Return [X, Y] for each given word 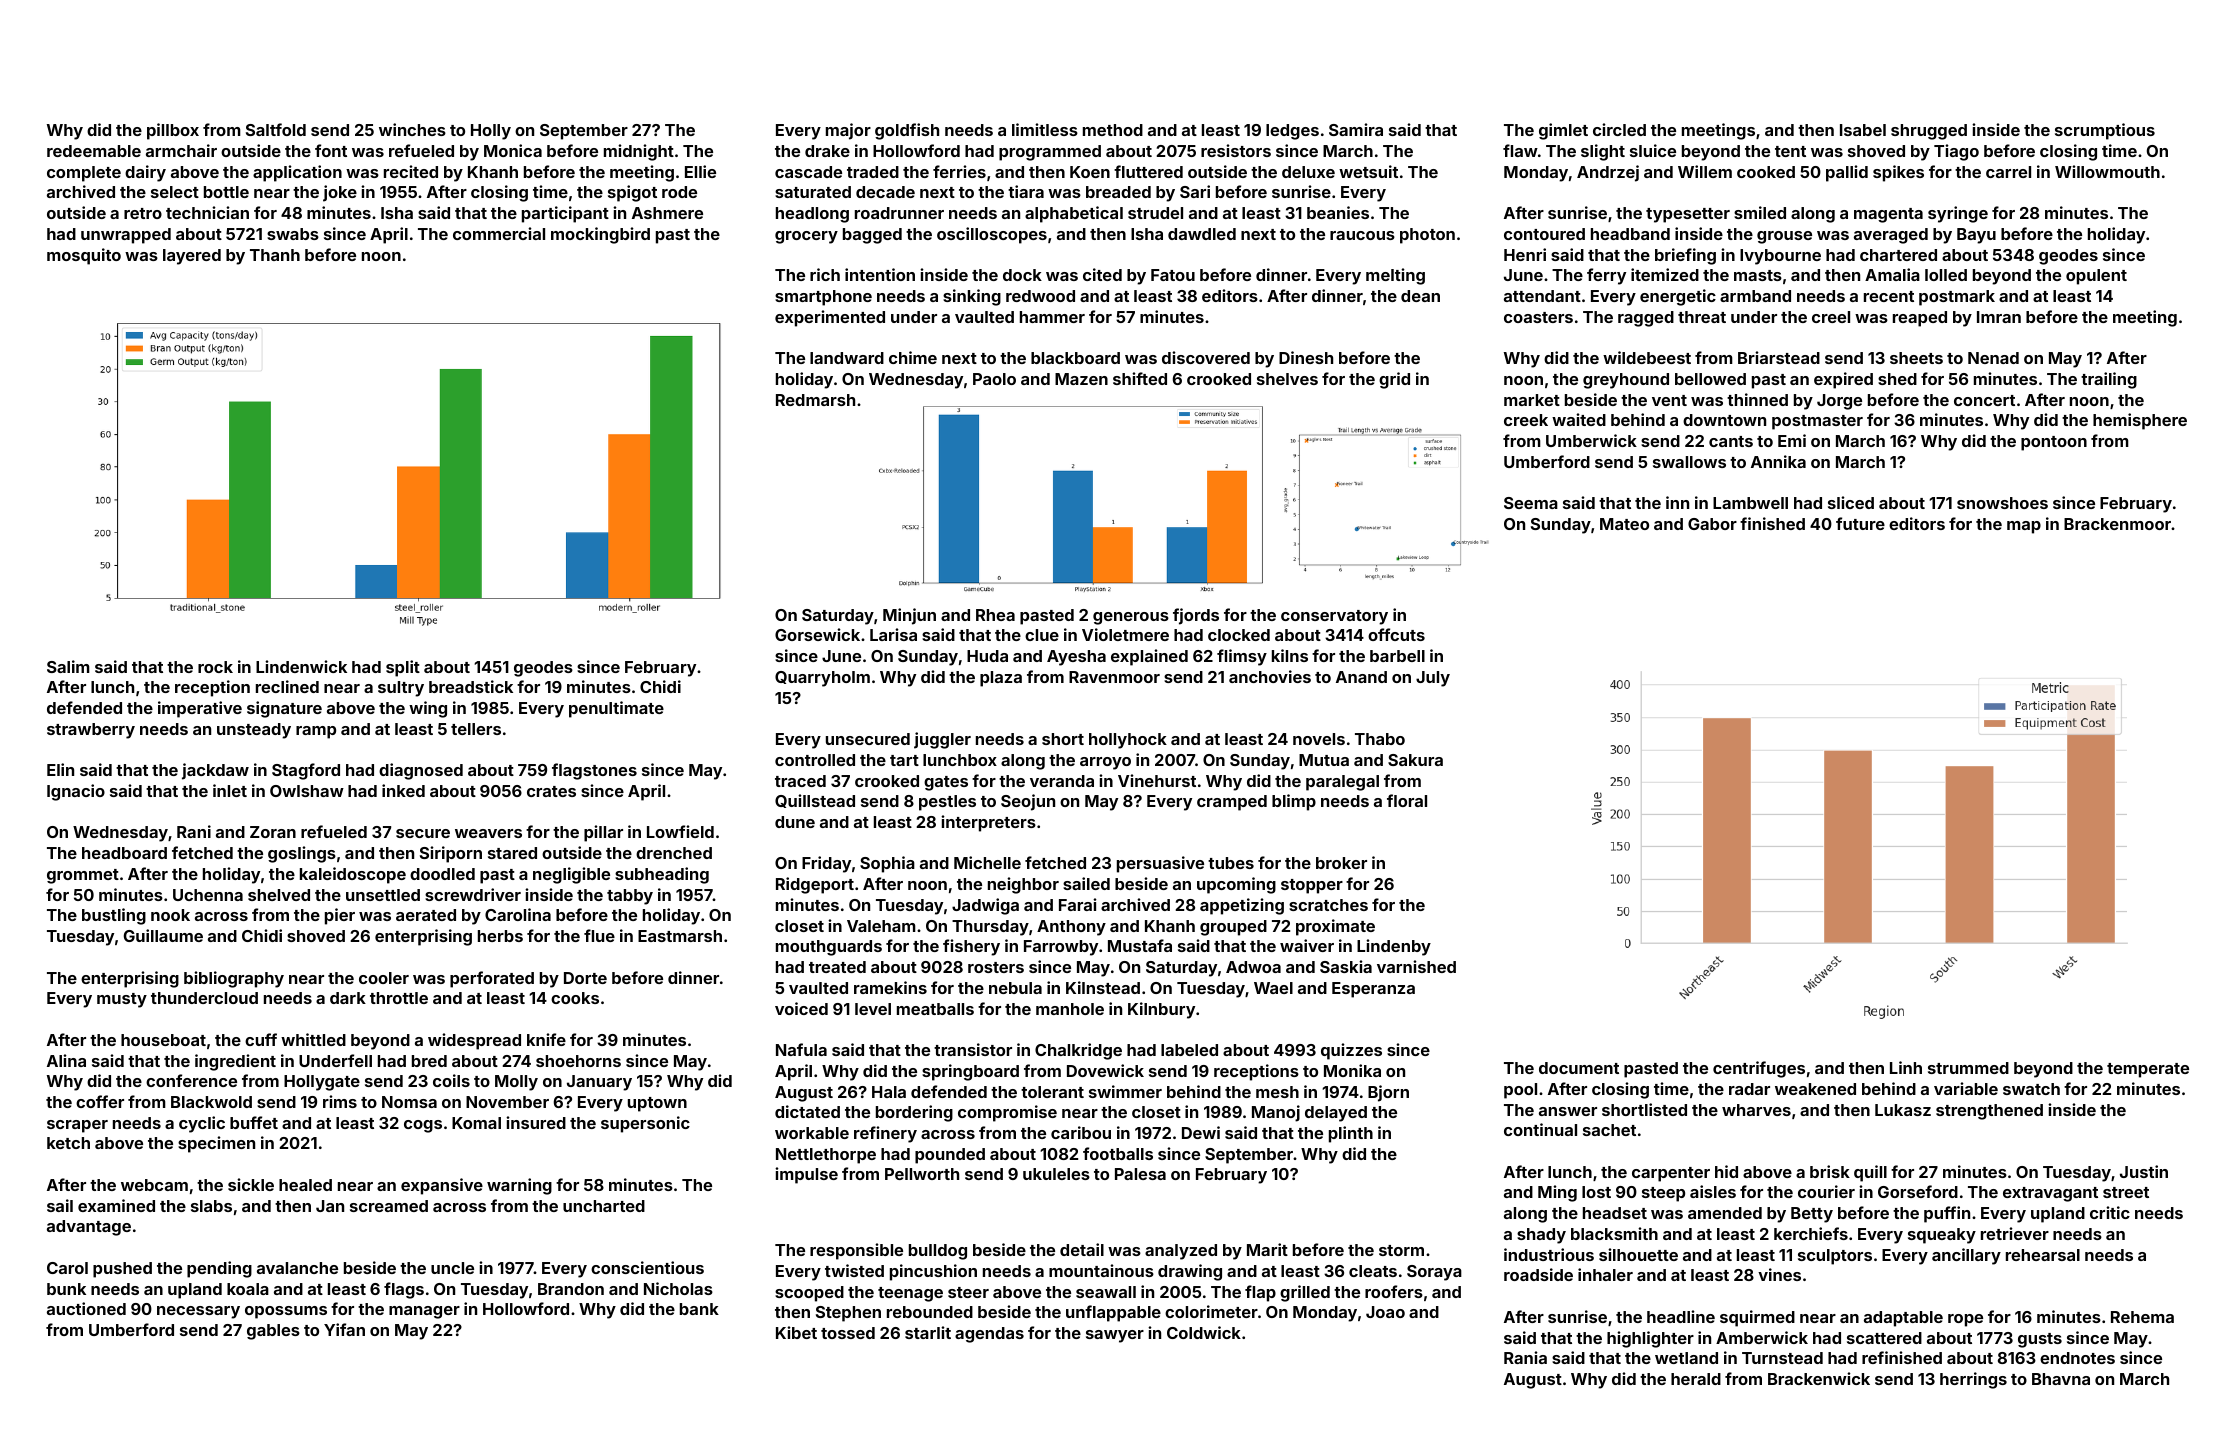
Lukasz [1903, 1110]
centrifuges [1759, 1069]
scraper [77, 1126]
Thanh [275, 255]
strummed [1968, 1068]
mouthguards [829, 948]
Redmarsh [815, 400]
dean [1420, 296]
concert [1984, 400]
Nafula [801, 1049]
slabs [211, 1206]
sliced [1851, 502]
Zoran [273, 832]
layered [192, 257]
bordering [914, 1113]
